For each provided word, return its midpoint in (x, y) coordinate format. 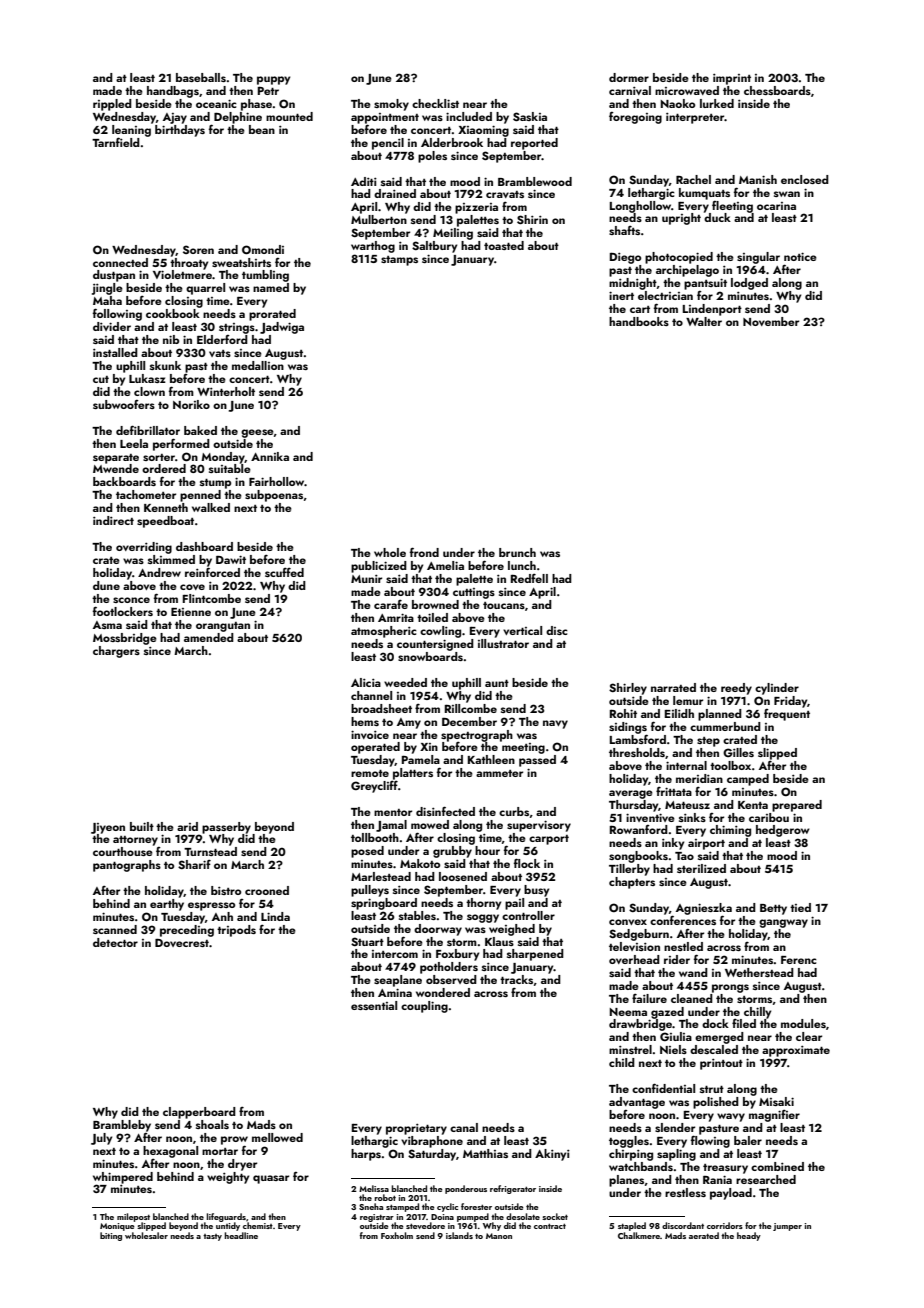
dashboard (204, 546)
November (771, 321)
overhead (634, 959)
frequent (787, 715)
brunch (517, 552)
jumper (787, 1227)
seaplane (398, 981)
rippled (112, 105)
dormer (629, 77)
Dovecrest (182, 942)
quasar (271, 1179)
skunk (165, 365)
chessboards (777, 90)
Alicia (366, 682)
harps (366, 1155)
